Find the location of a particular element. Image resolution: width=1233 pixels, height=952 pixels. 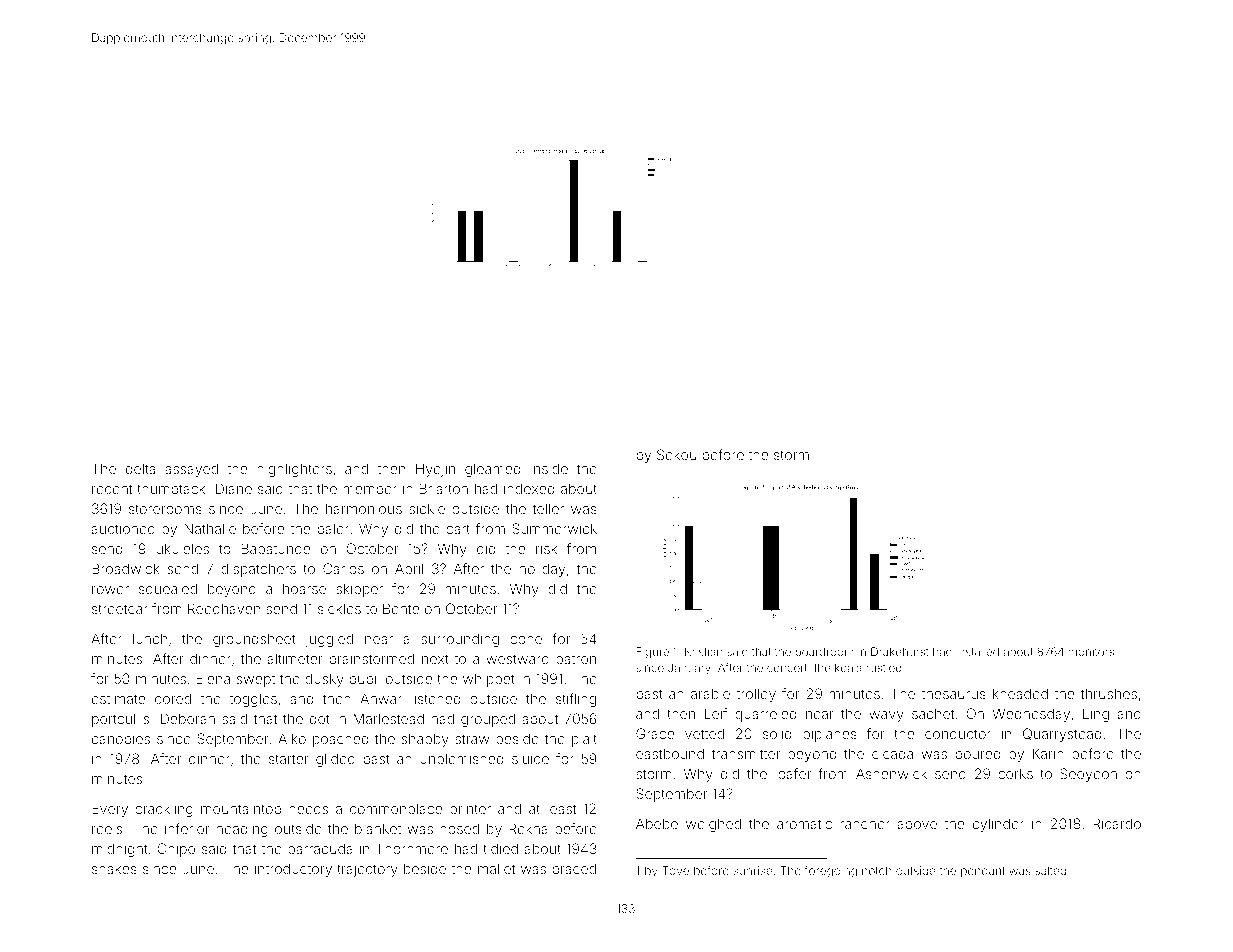

installed is located at coordinates (978, 651).
